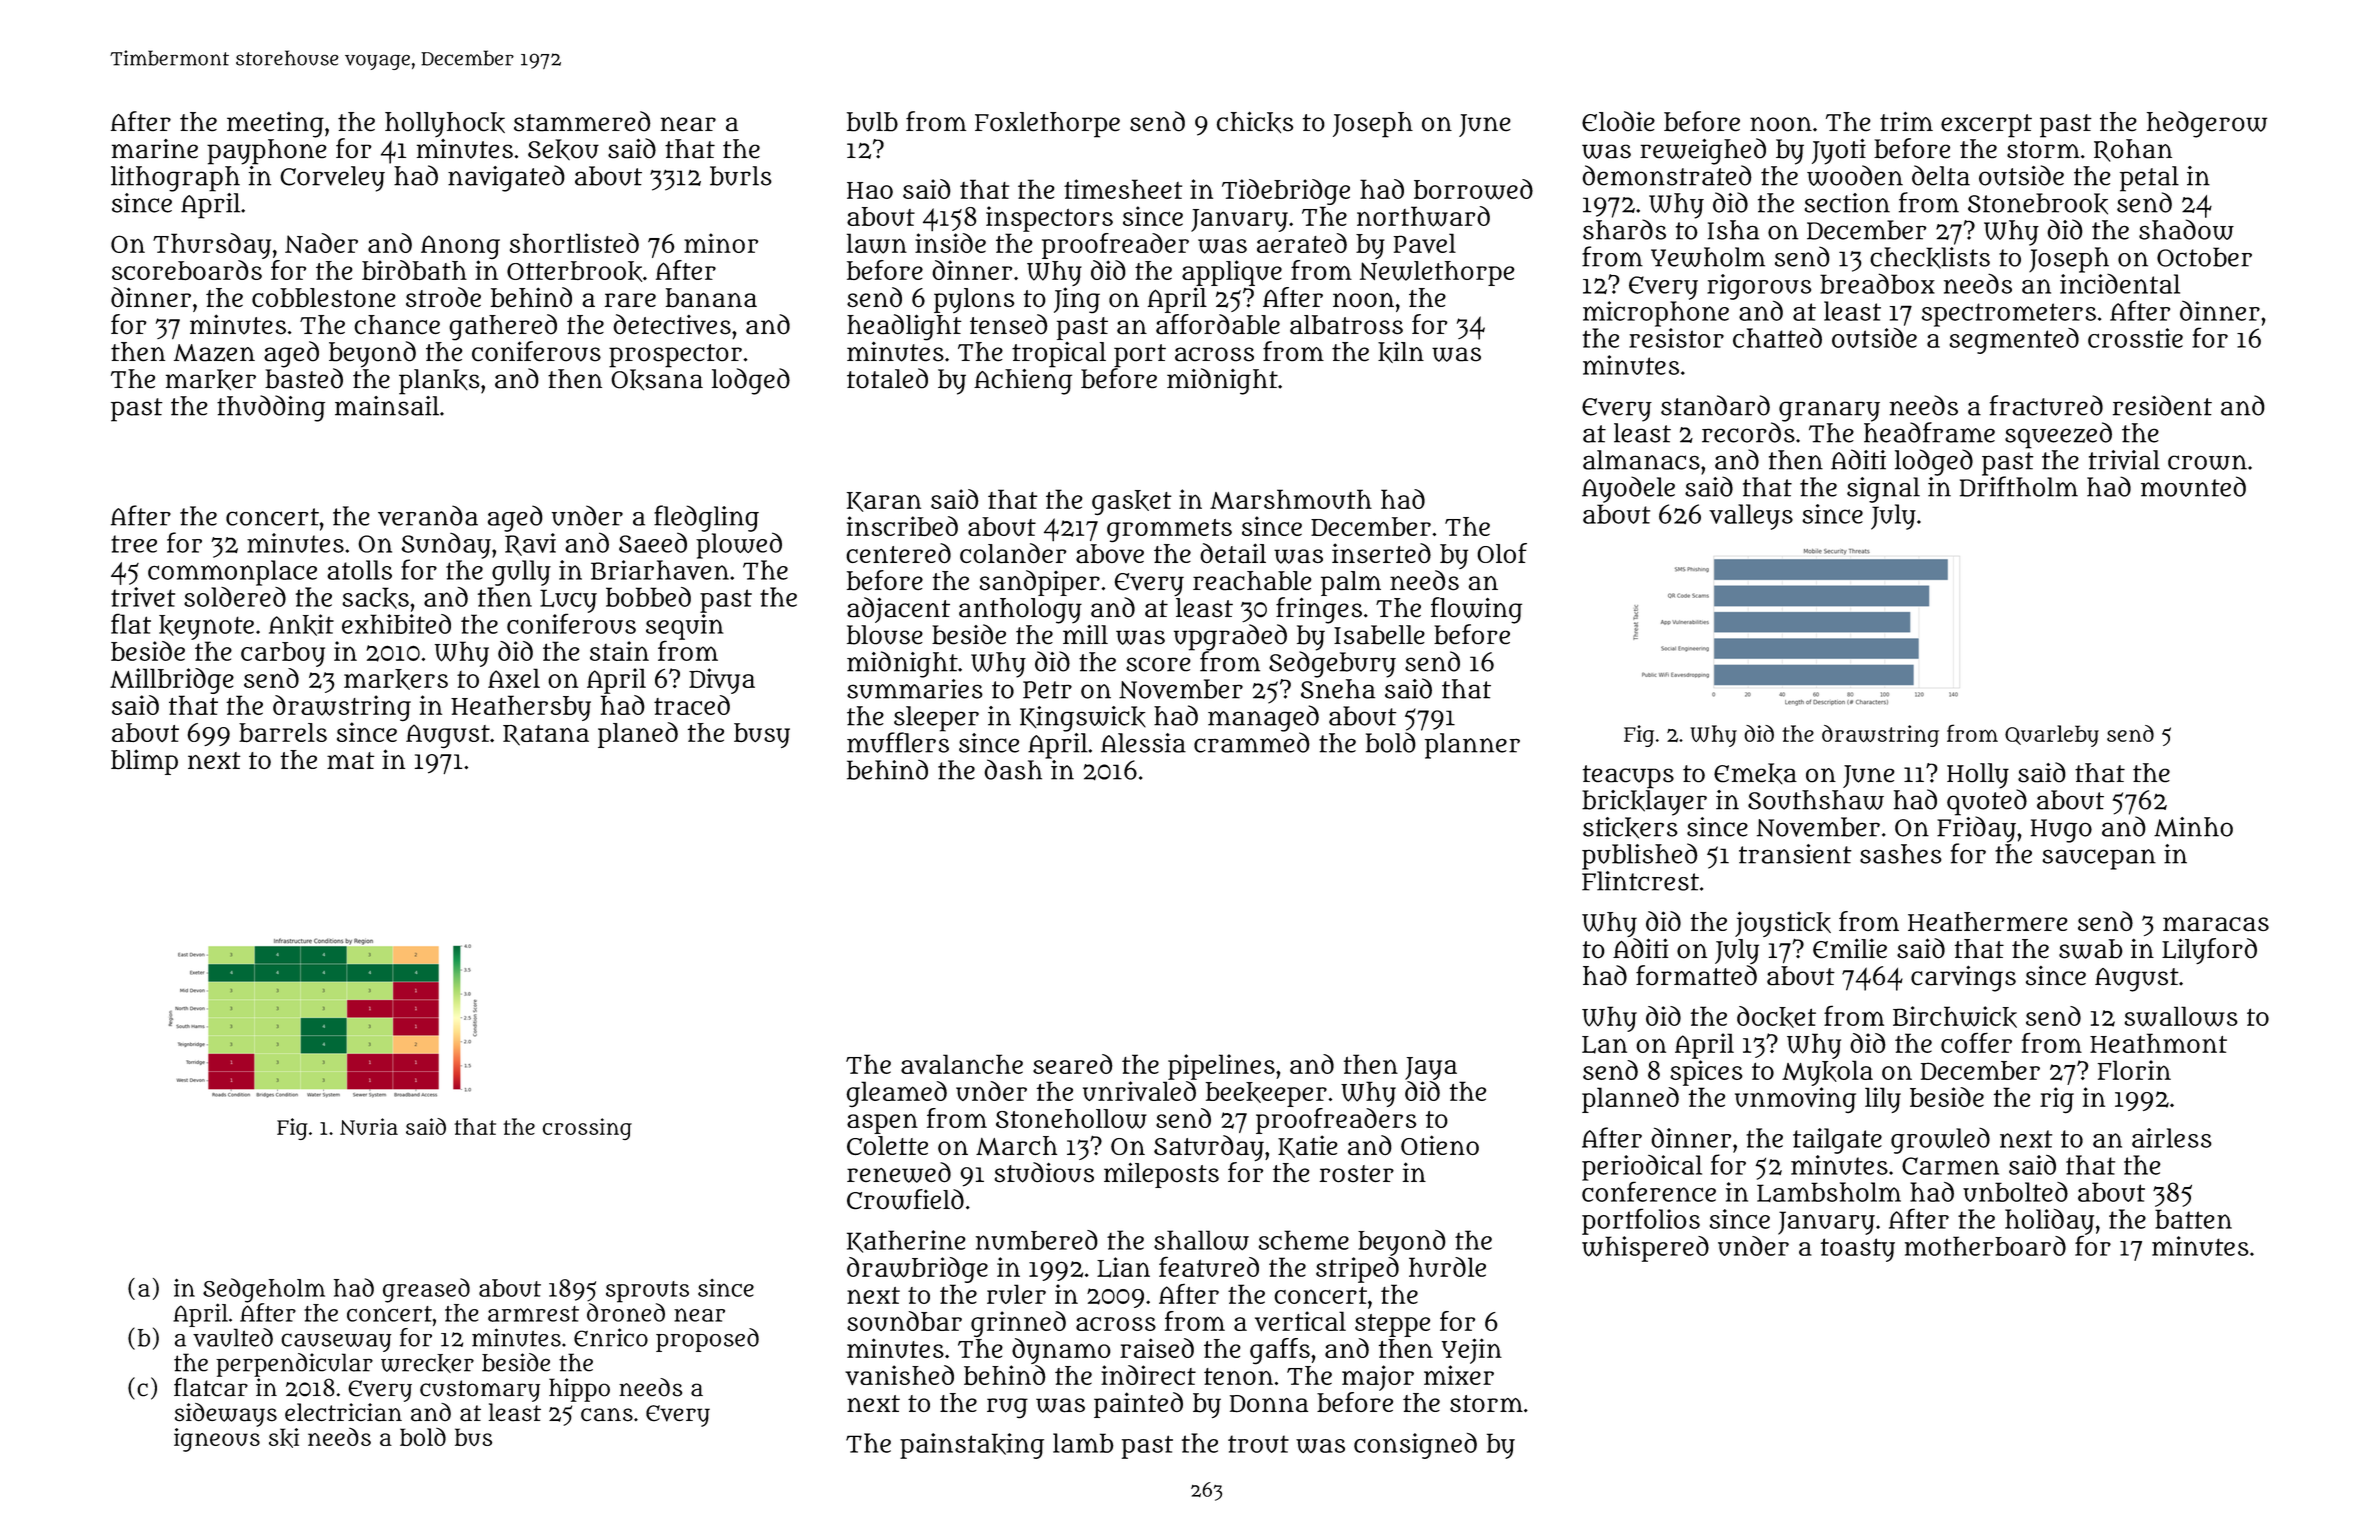  I want to click on spectrometers, so click(2009, 315).
